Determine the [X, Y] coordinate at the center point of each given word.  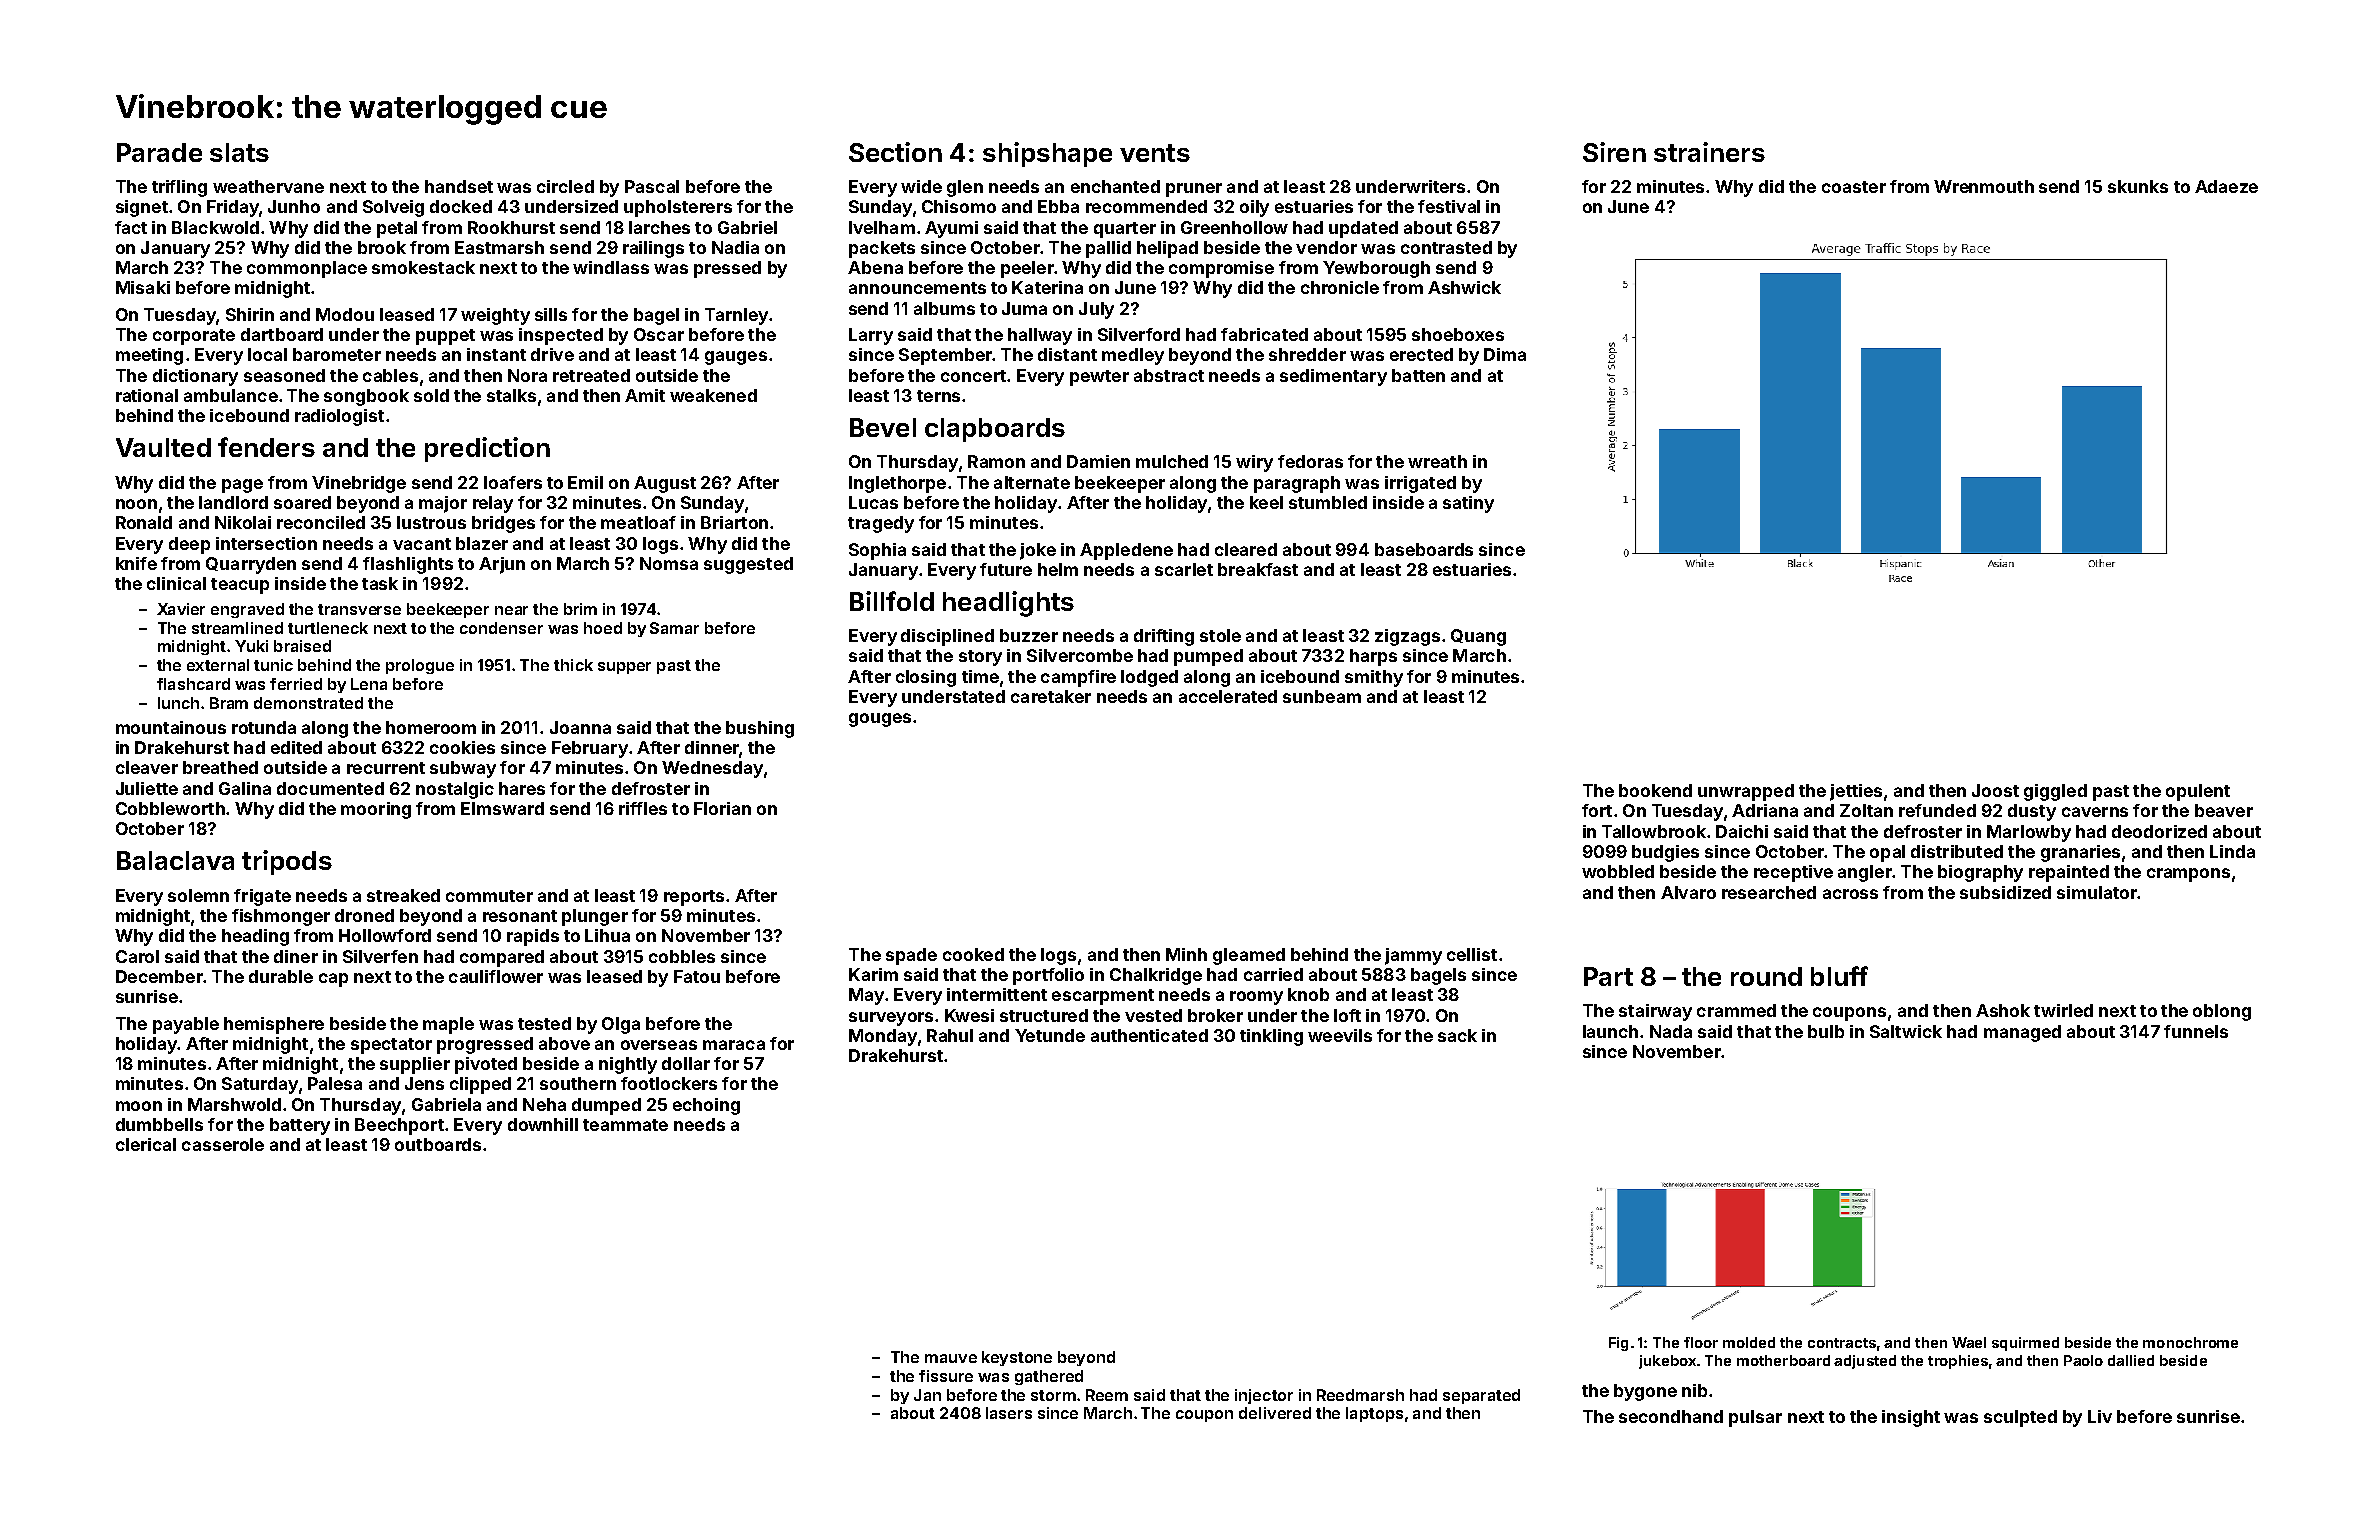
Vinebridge [359, 484]
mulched [1172, 461]
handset [459, 186]
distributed [1957, 851]
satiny [1468, 504]
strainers [1709, 152]
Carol [137, 956]
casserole [223, 1144]
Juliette [147, 788]
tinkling [1271, 1037]
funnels [2196, 1031]
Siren [1614, 152]
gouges [880, 720]
